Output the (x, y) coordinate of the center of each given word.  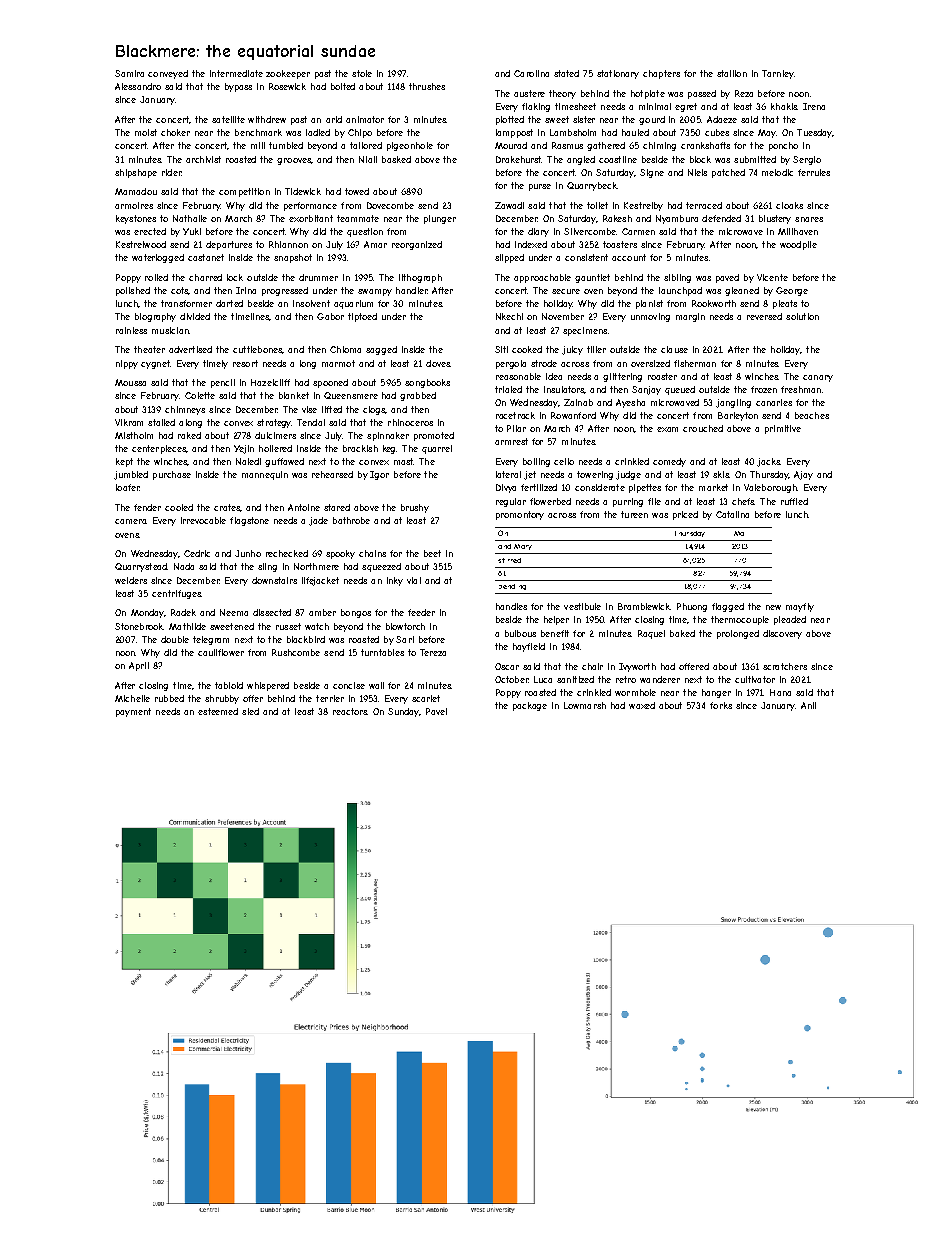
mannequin (265, 475)
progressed (285, 291)
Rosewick (287, 86)
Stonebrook (139, 626)
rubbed (169, 698)
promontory (520, 515)
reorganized (417, 245)
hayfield (529, 647)
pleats (785, 304)
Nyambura (677, 219)
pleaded (790, 620)
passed (702, 94)
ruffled (794, 501)
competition (244, 192)
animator (365, 119)
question (365, 232)
